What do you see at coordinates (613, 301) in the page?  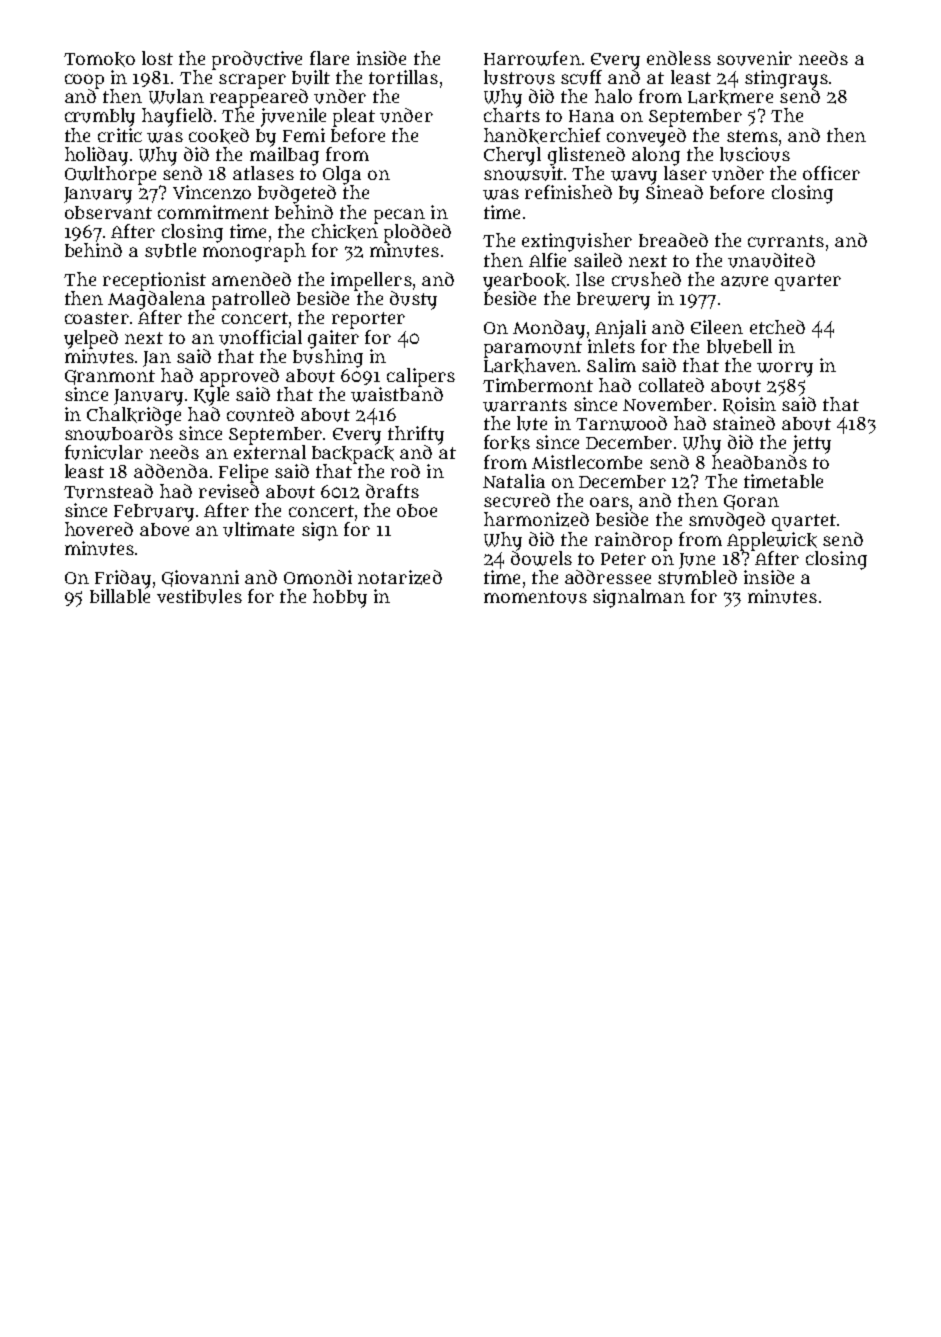 I see `brewery` at bounding box center [613, 301].
